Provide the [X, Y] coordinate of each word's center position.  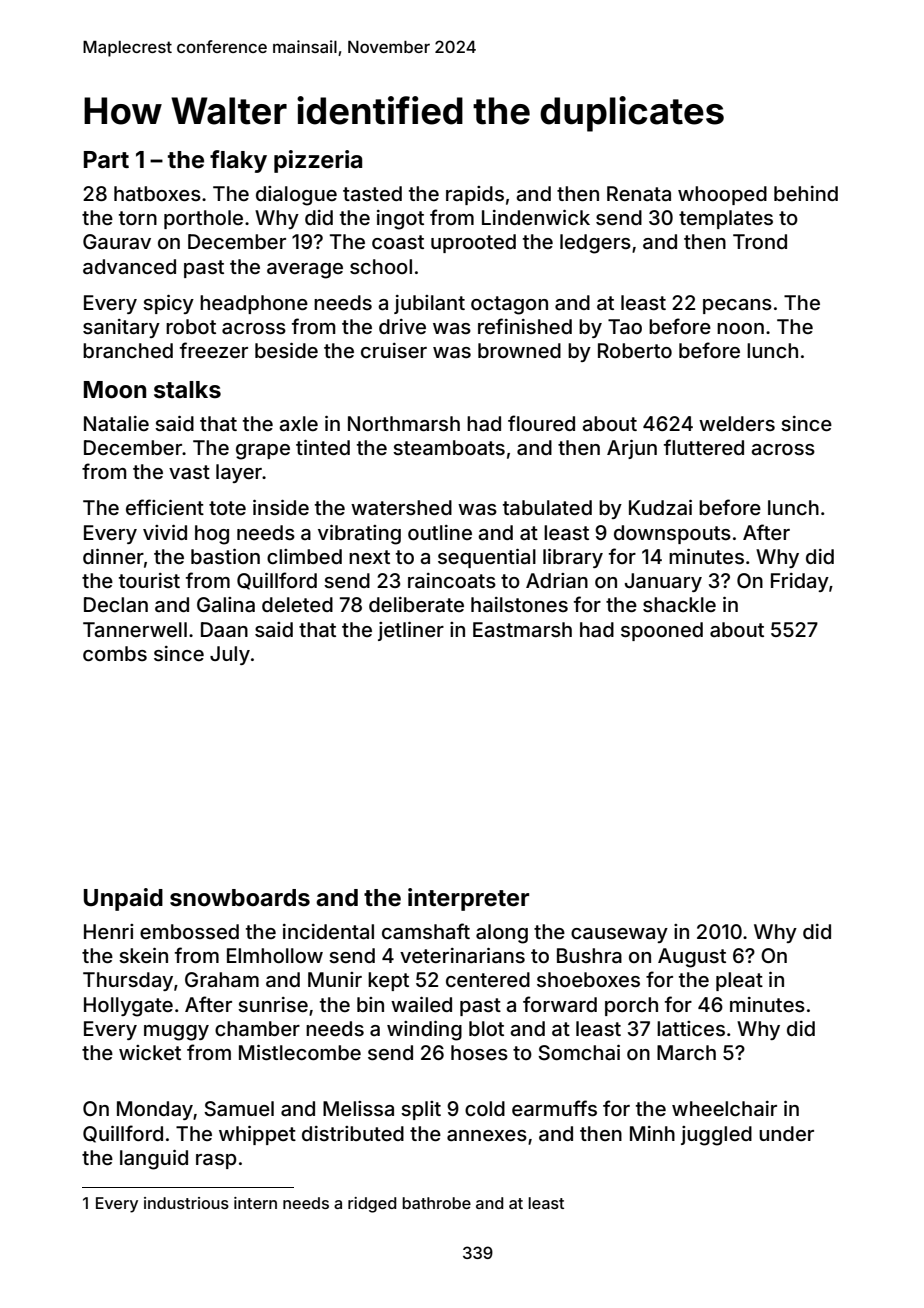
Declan [116, 604]
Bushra [589, 955]
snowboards [240, 898]
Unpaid [123, 899]
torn [138, 218]
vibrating [359, 535]
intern [255, 1203]
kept [388, 981]
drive [402, 326]
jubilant [429, 304]
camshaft [426, 931]
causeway [619, 935]
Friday [800, 582]
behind [806, 193]
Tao [625, 326]
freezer [214, 350]
